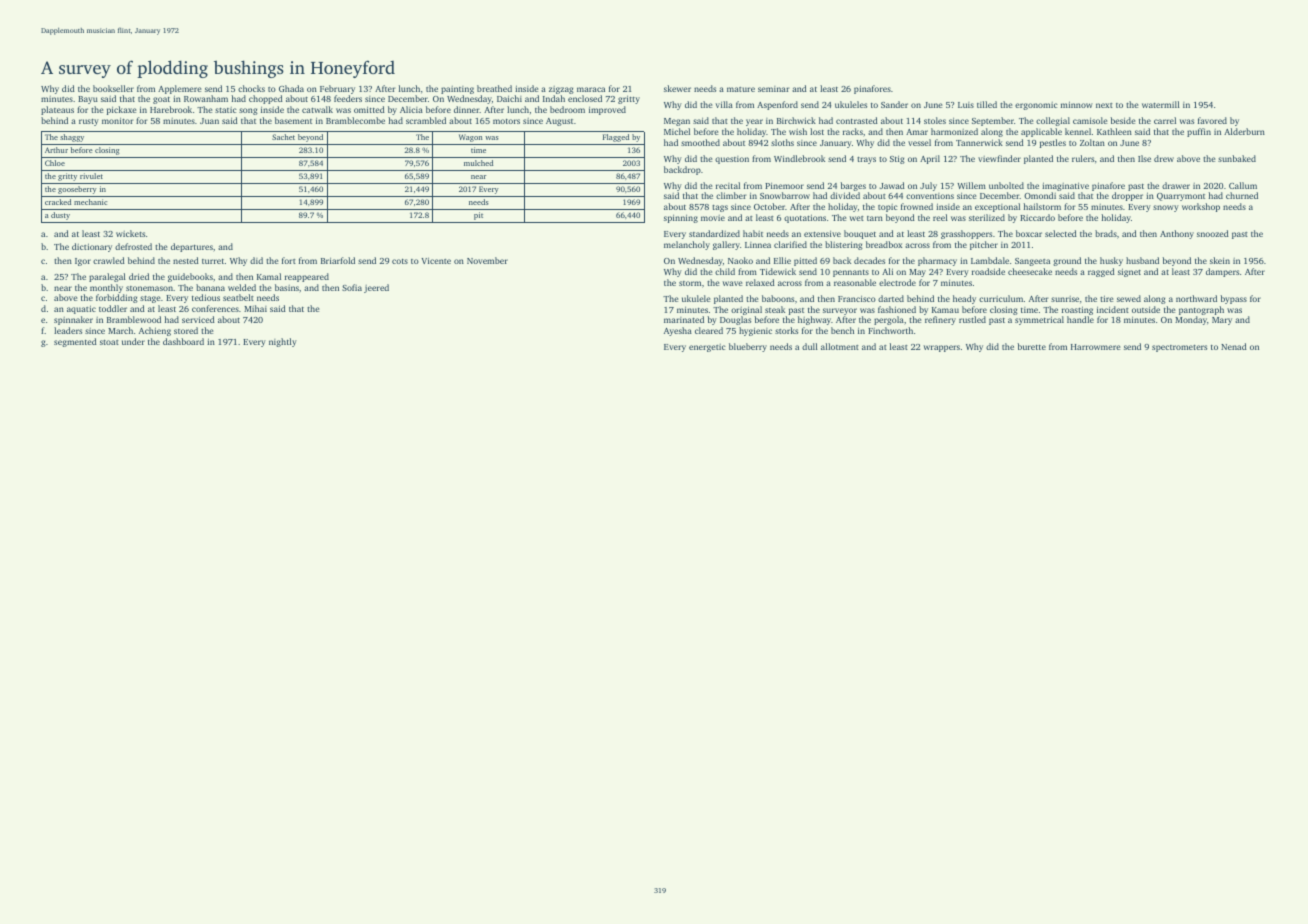 This page has height=924, width=1308. What do you see at coordinates (291, 88) in the page?
I see `Ghada` at bounding box center [291, 88].
